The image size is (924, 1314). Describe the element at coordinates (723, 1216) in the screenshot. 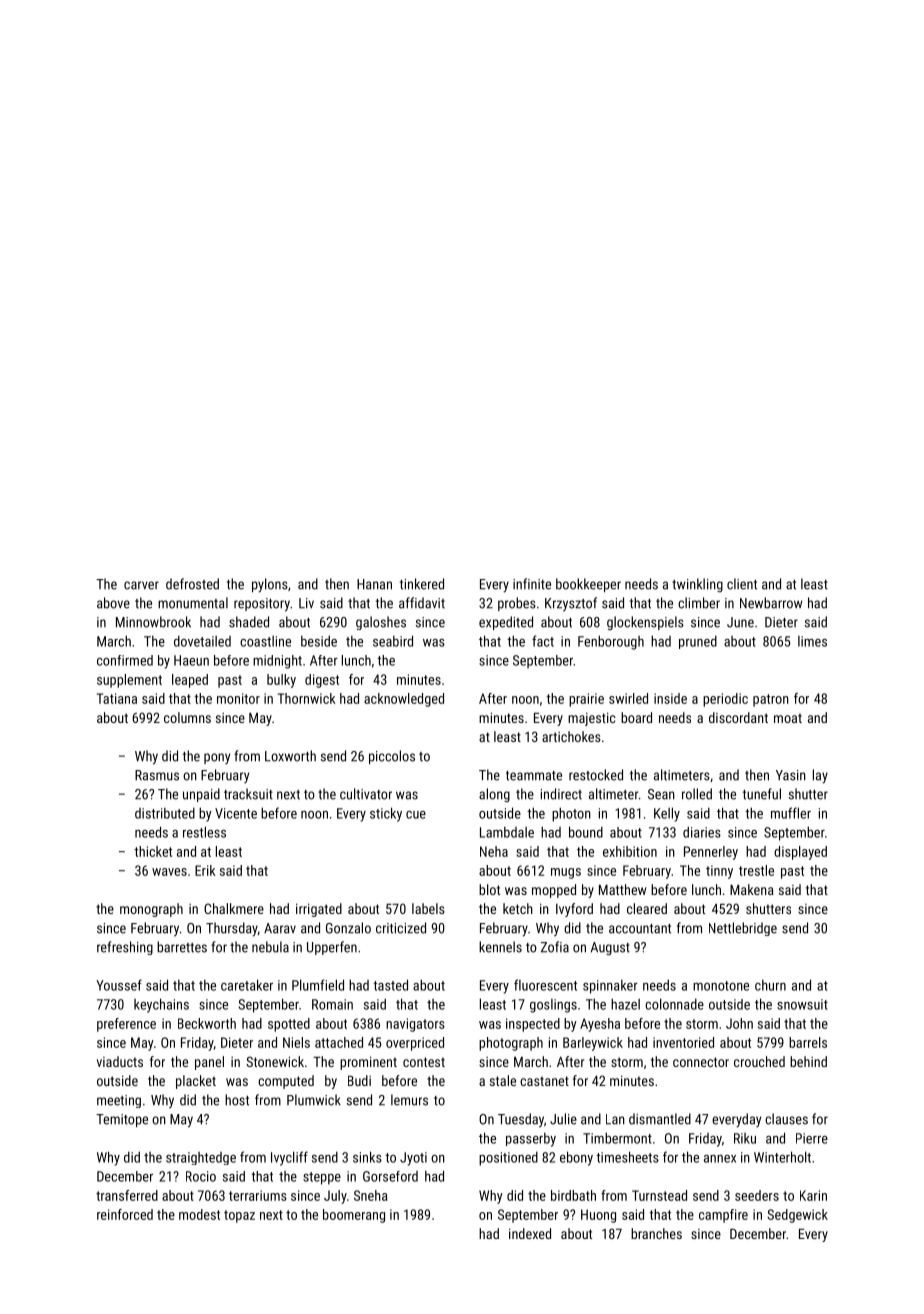

I see `campfire` at that location.
